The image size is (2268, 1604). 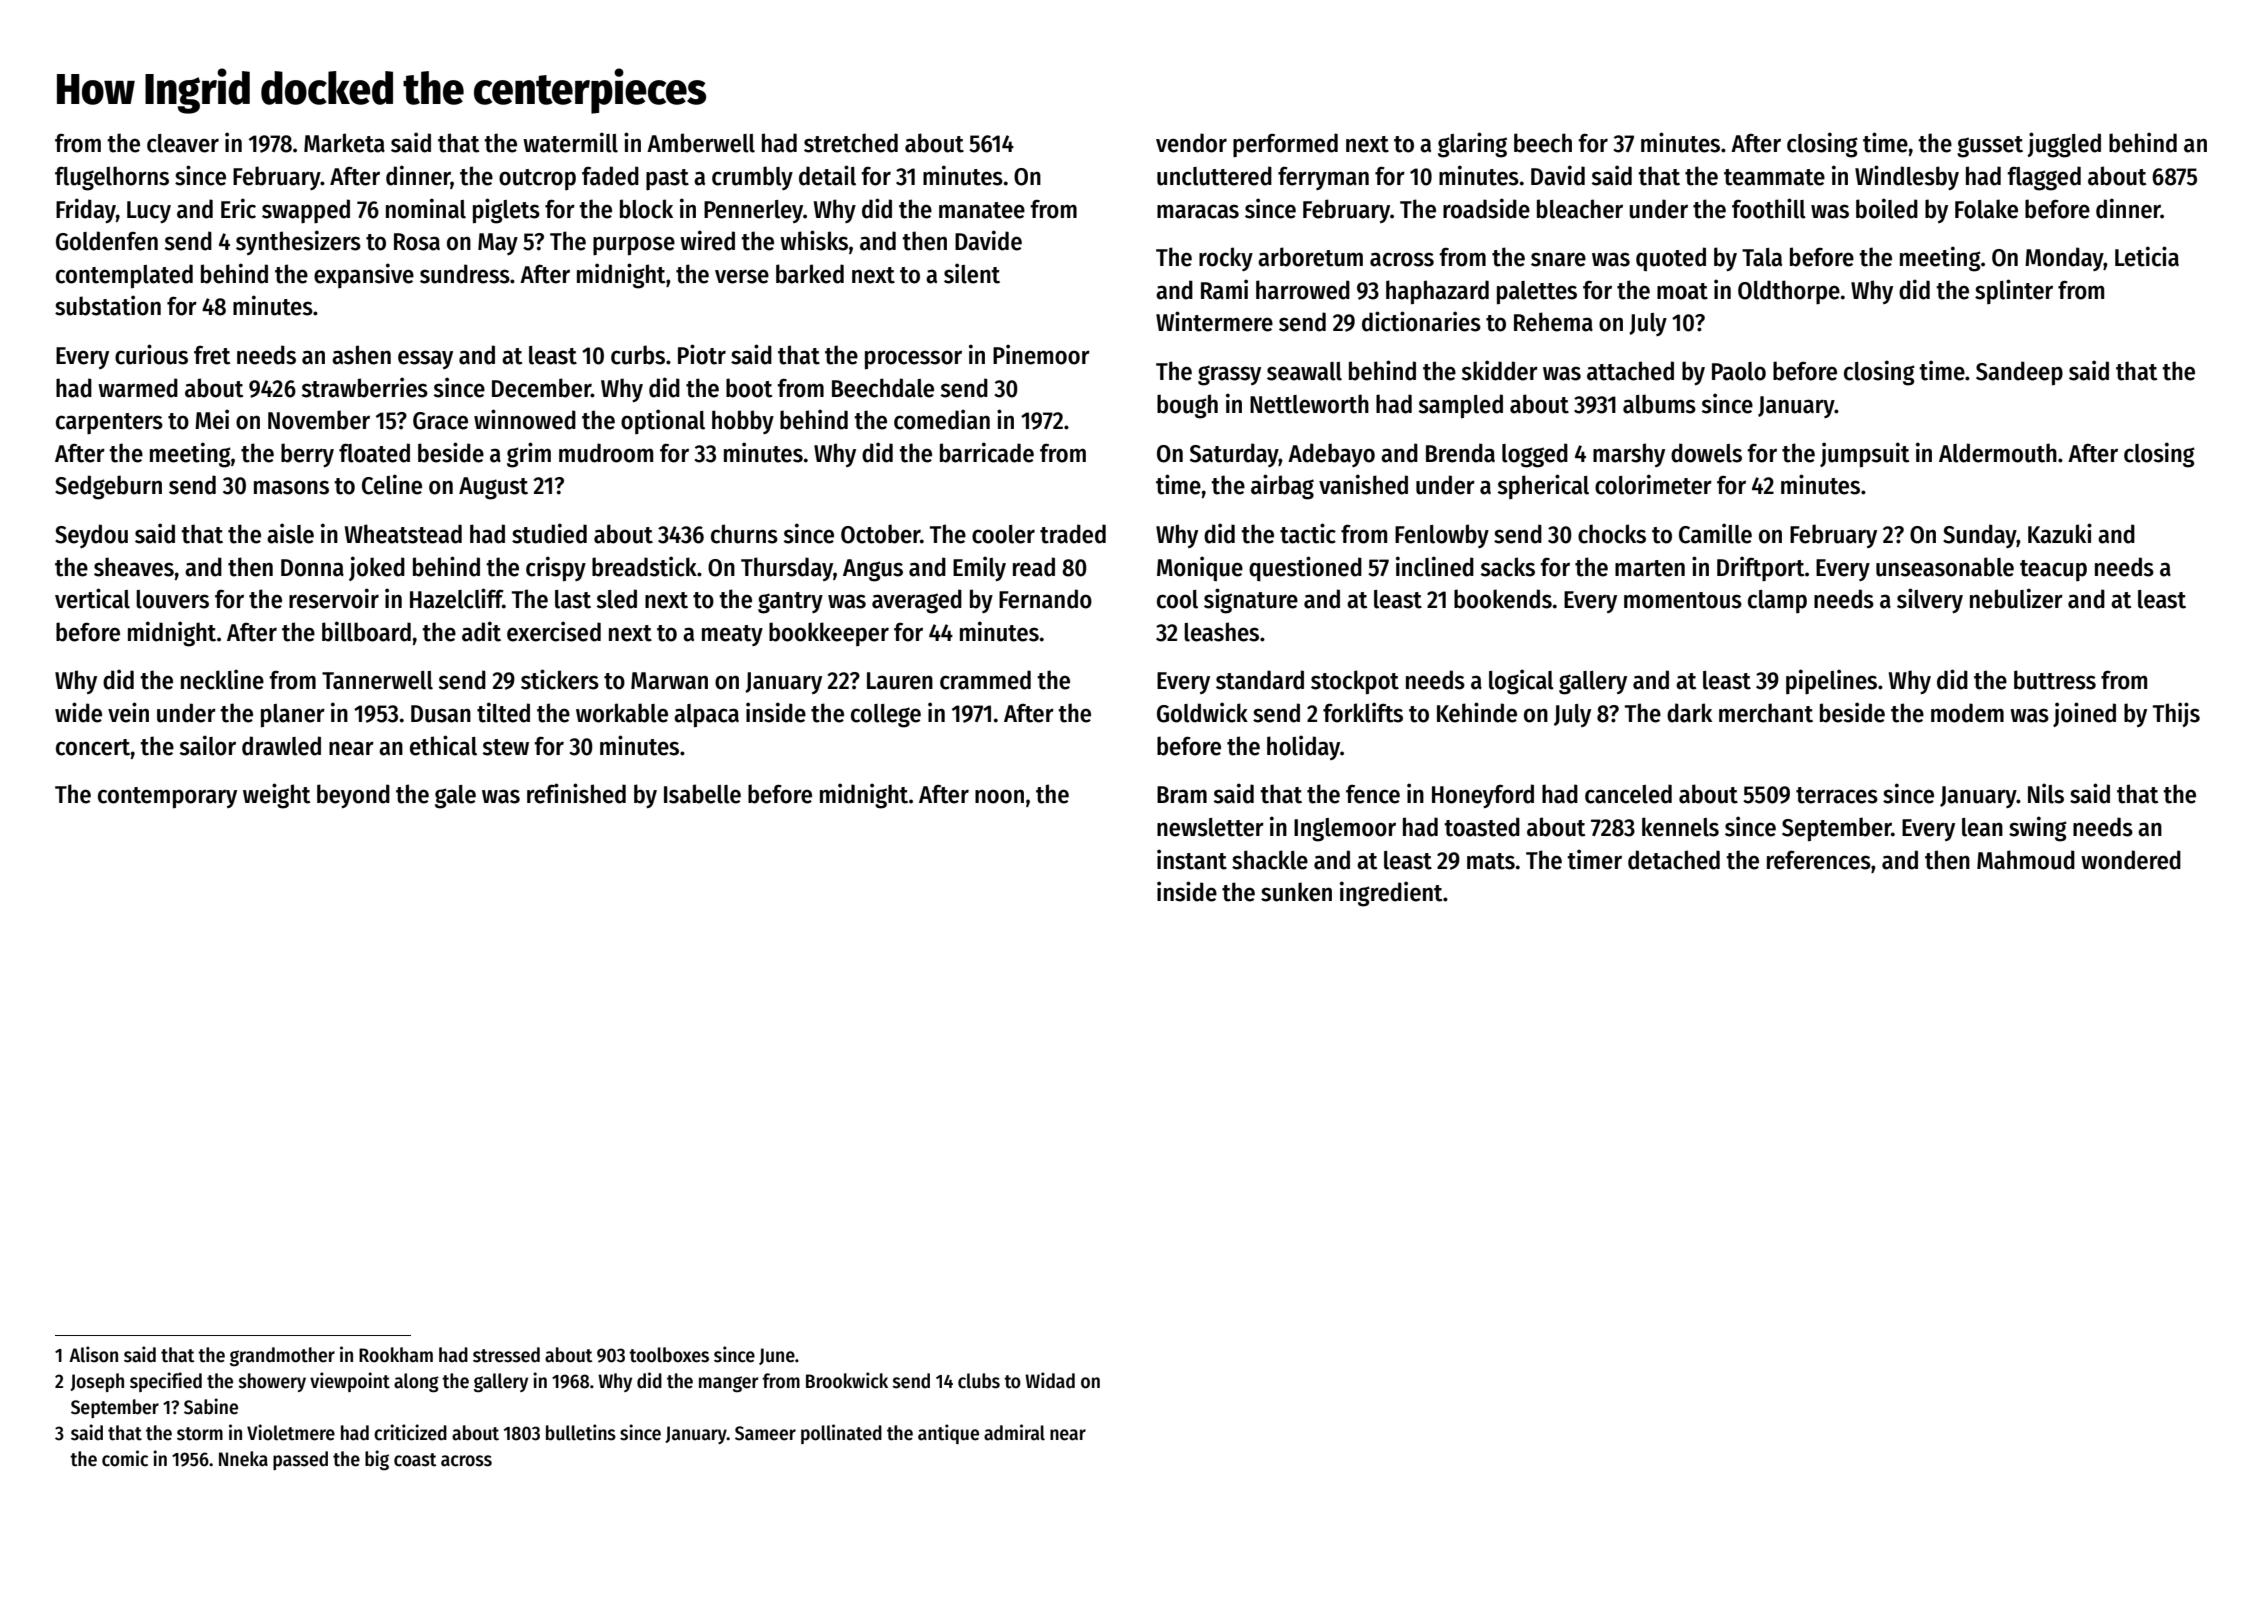 I want to click on Mahmoud, so click(x=2026, y=860).
